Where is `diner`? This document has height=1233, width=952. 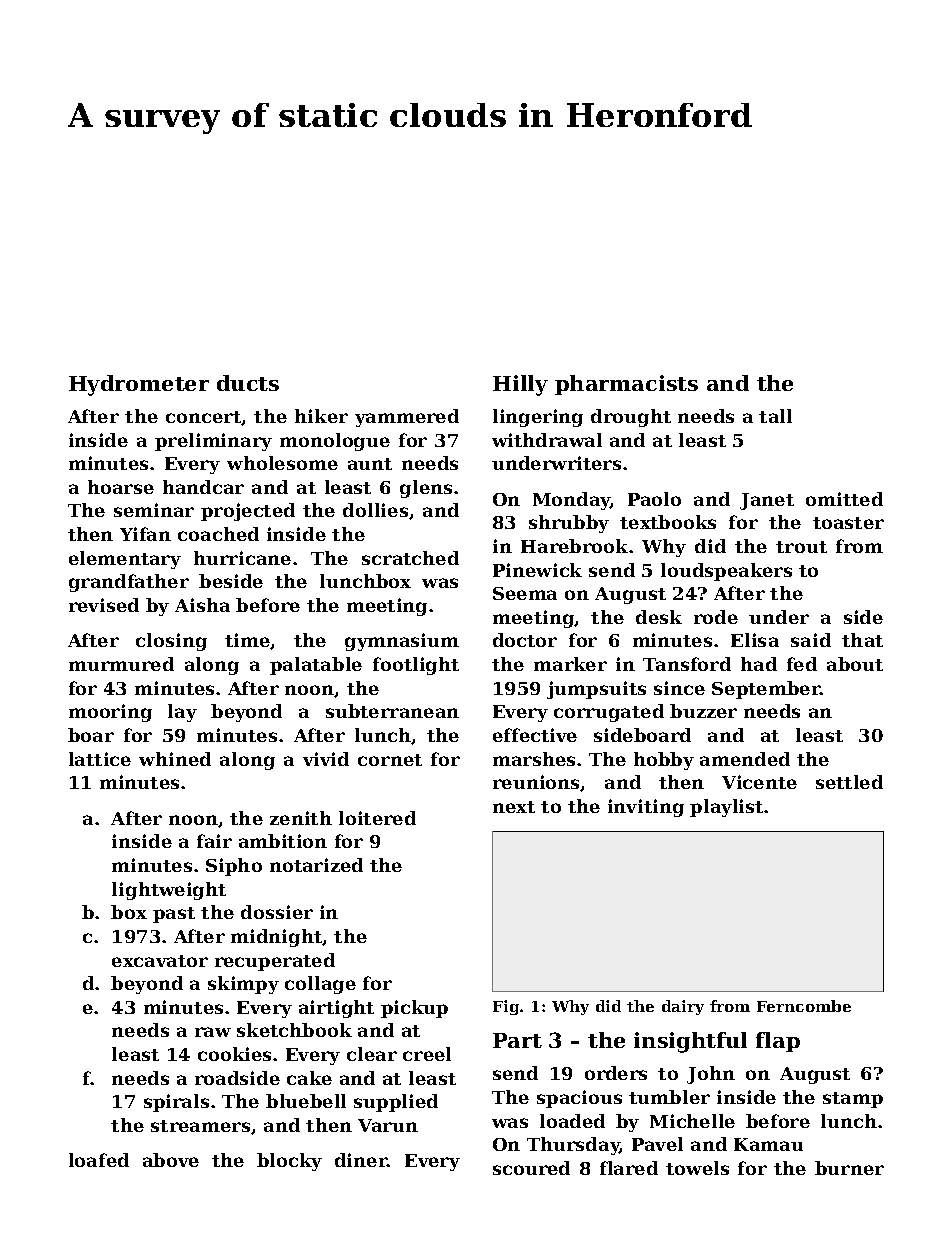 diner is located at coordinates (361, 1160).
